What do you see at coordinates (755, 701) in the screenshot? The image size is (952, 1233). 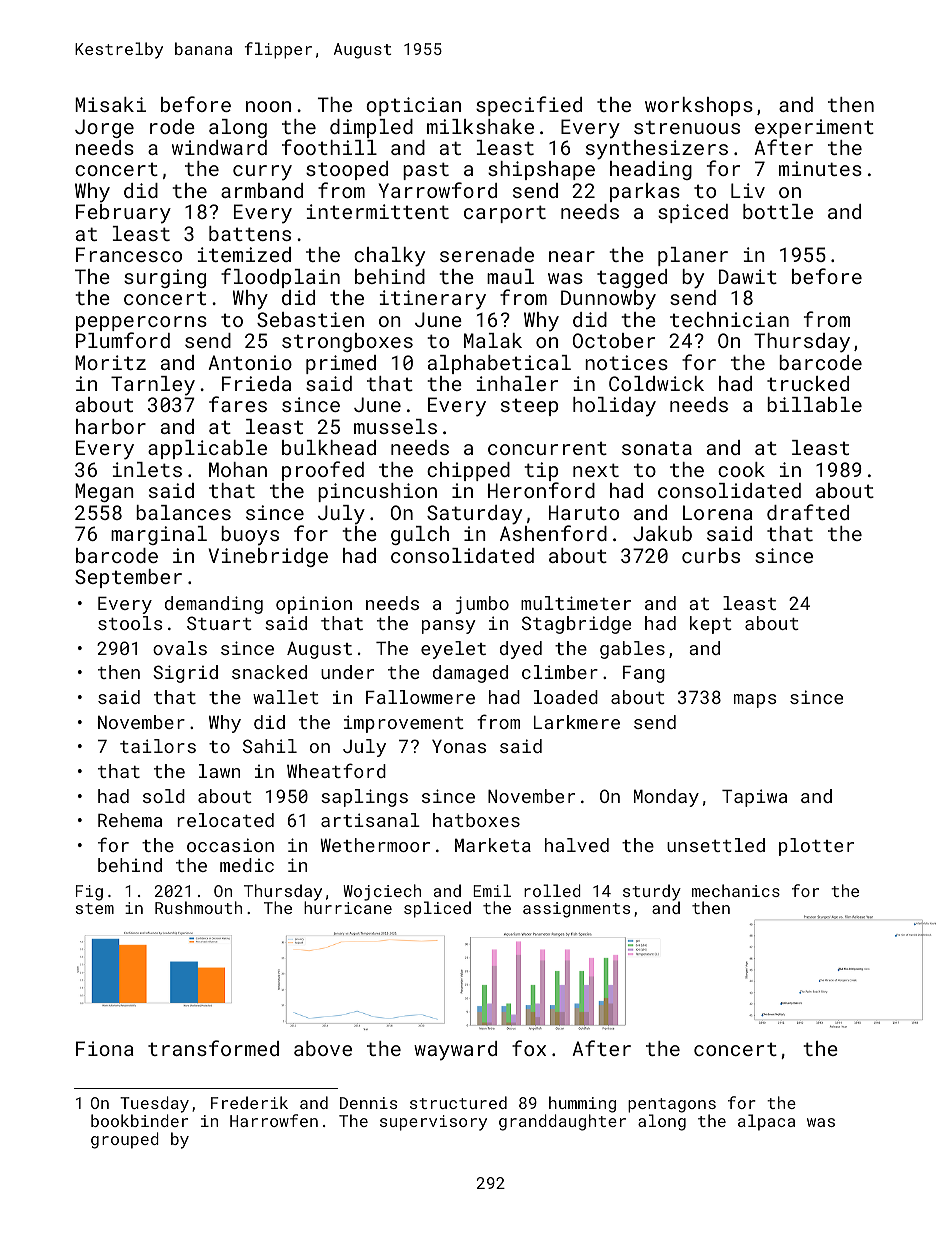 I see `maps` at bounding box center [755, 701].
